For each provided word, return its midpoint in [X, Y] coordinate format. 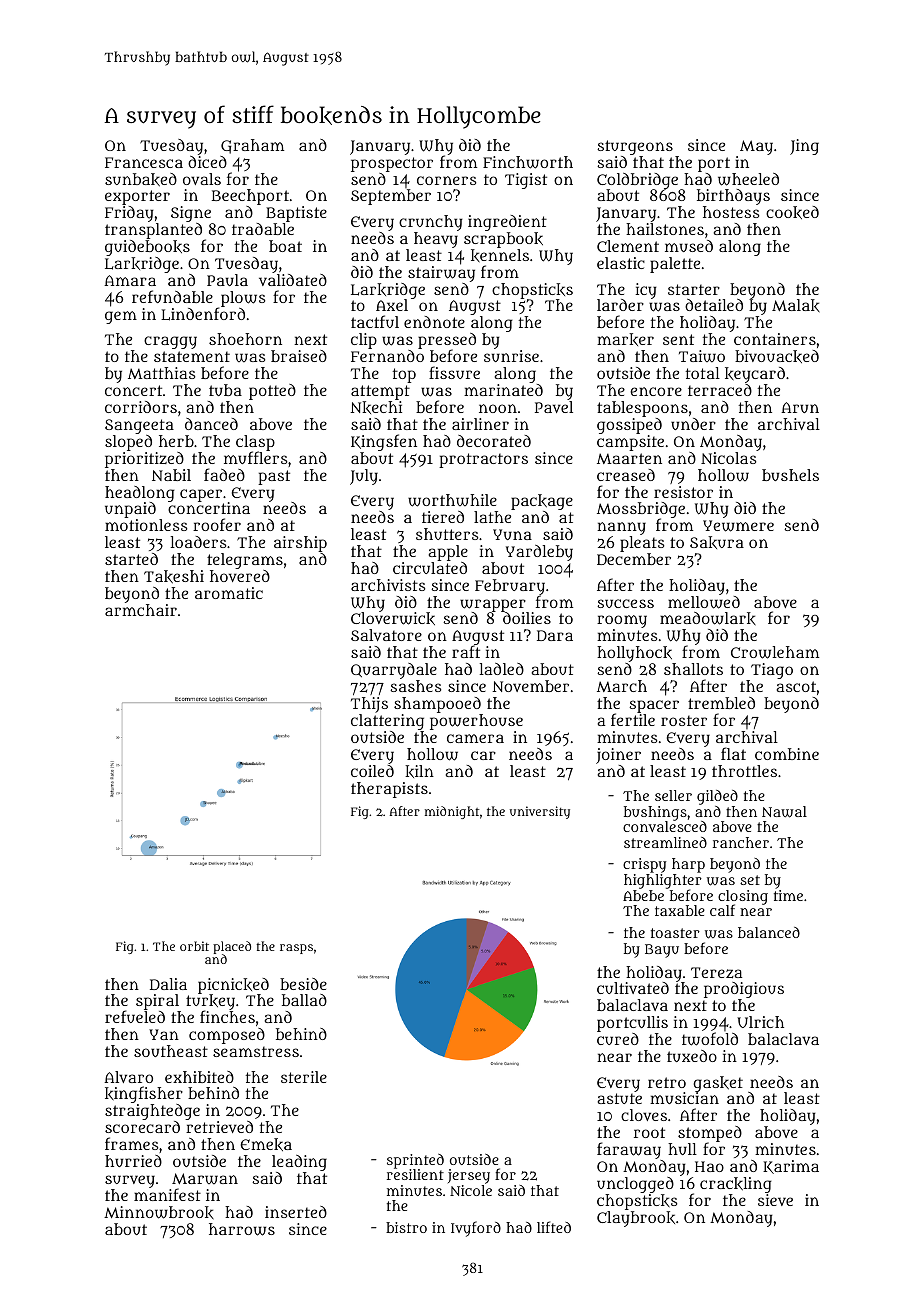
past [274, 477]
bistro [406, 1227]
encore [656, 391]
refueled [135, 1017]
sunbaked [141, 180]
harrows [242, 1229]
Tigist [526, 181]
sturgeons [635, 147]
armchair [141, 610]
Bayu [662, 951]
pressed [447, 341]
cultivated [633, 988]
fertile [633, 720]
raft [466, 652]
